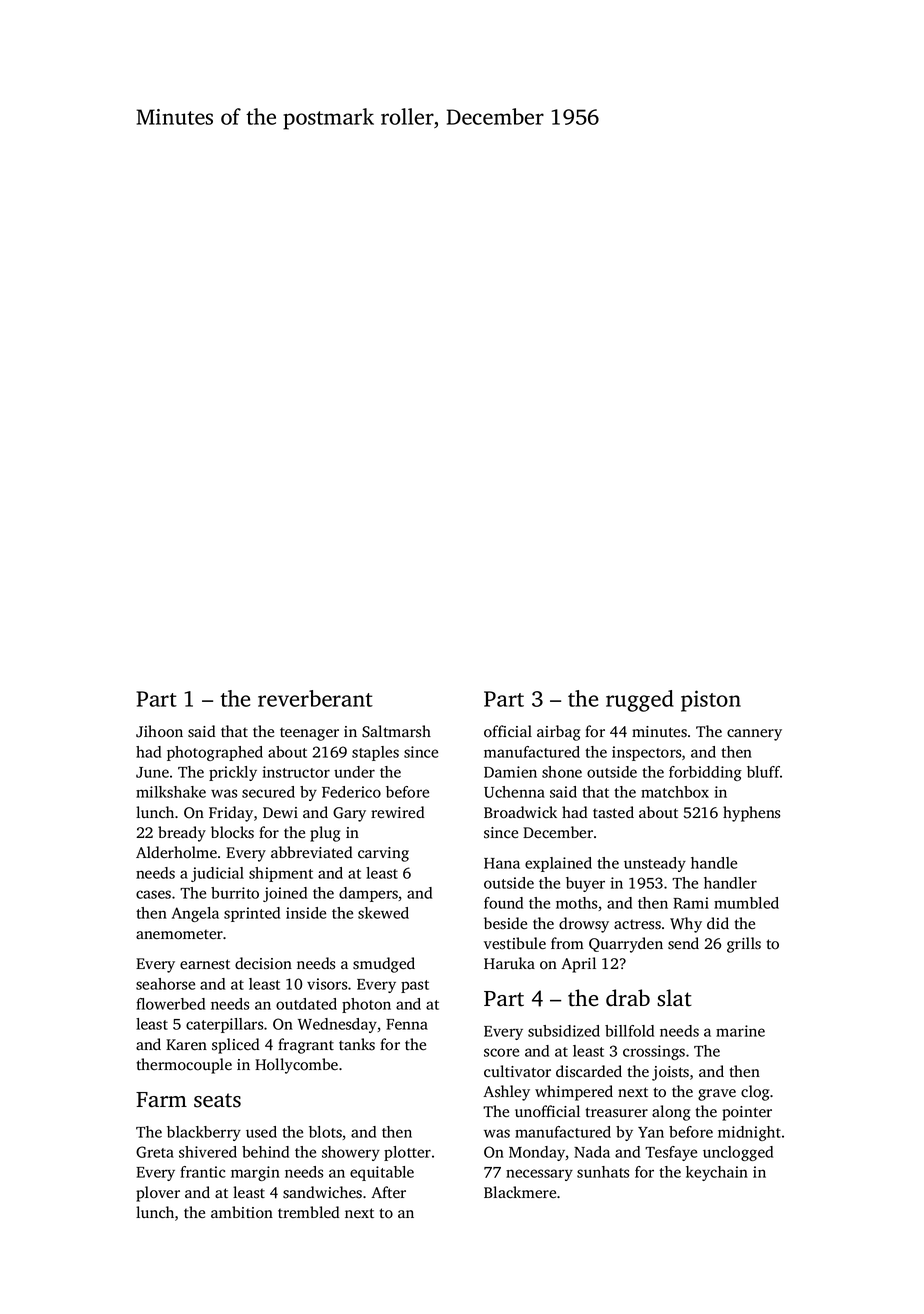 This document has width=924, height=1314. Describe the element at coordinates (502, 863) in the document. I see `Hana` at that location.
